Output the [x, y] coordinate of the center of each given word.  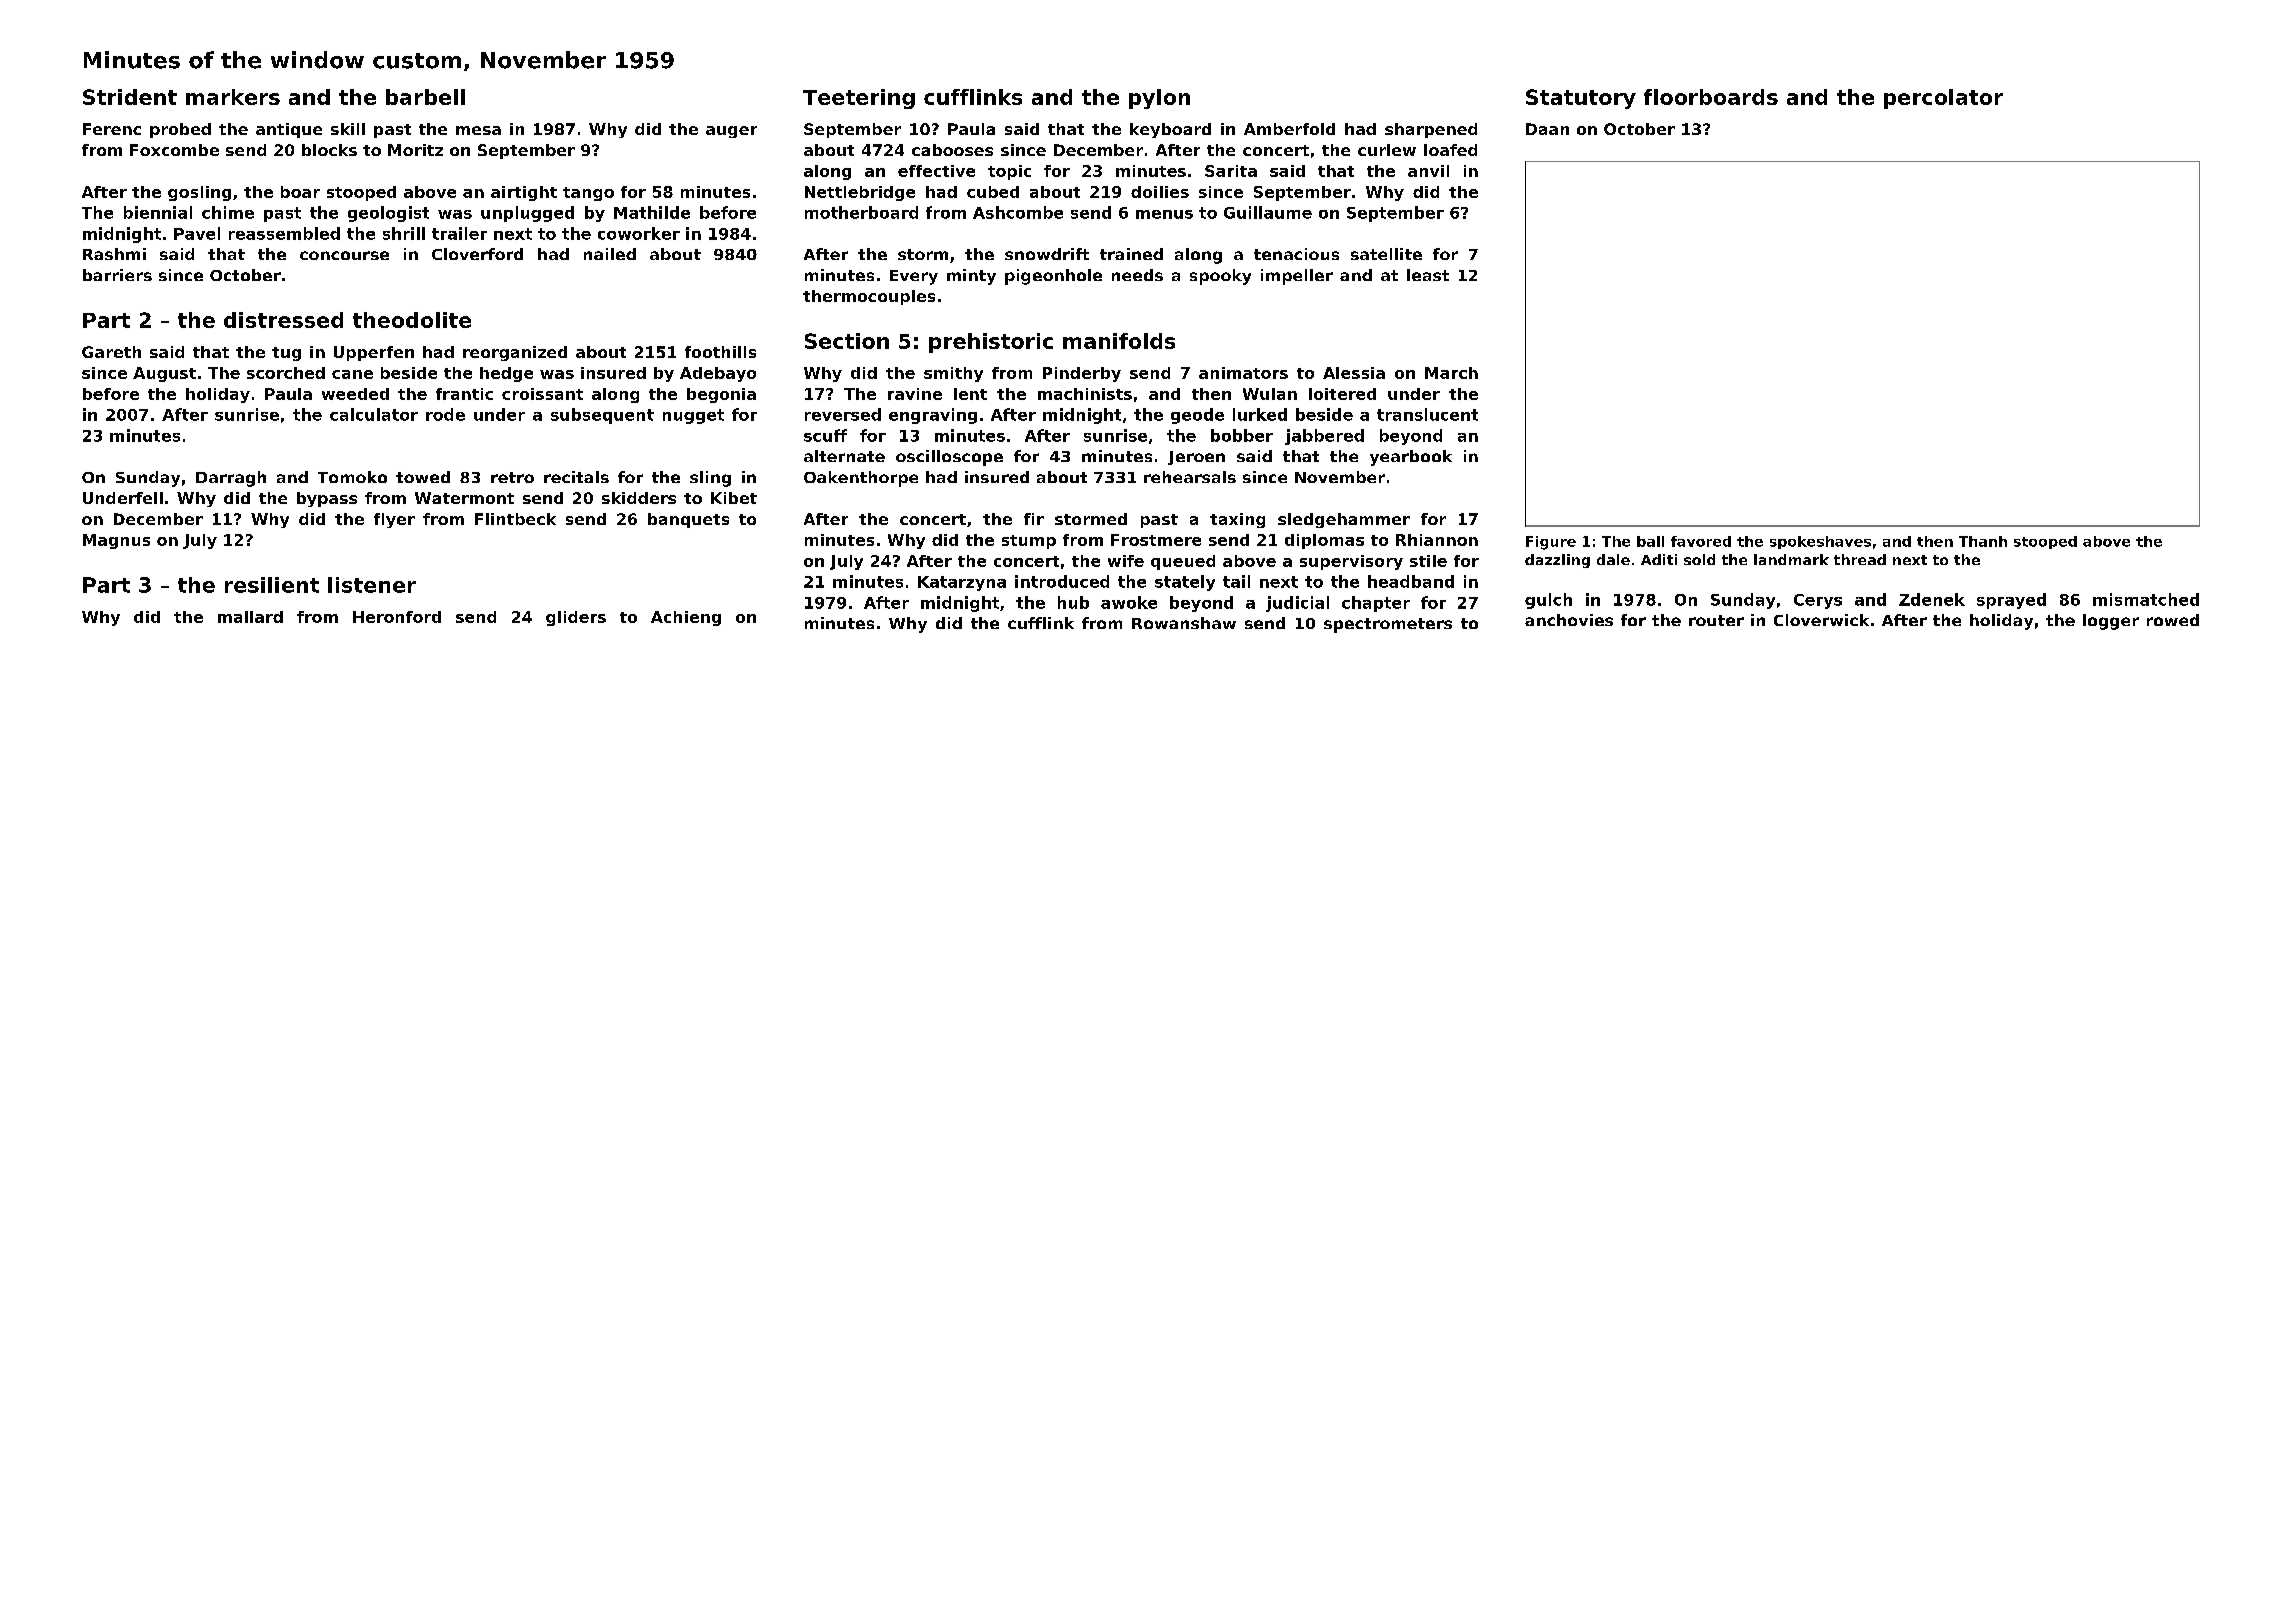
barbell [425, 97]
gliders [576, 618]
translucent [1427, 414]
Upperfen [374, 353]
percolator [1943, 99]
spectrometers [1388, 625]
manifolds [1119, 341]
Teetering [859, 99]
